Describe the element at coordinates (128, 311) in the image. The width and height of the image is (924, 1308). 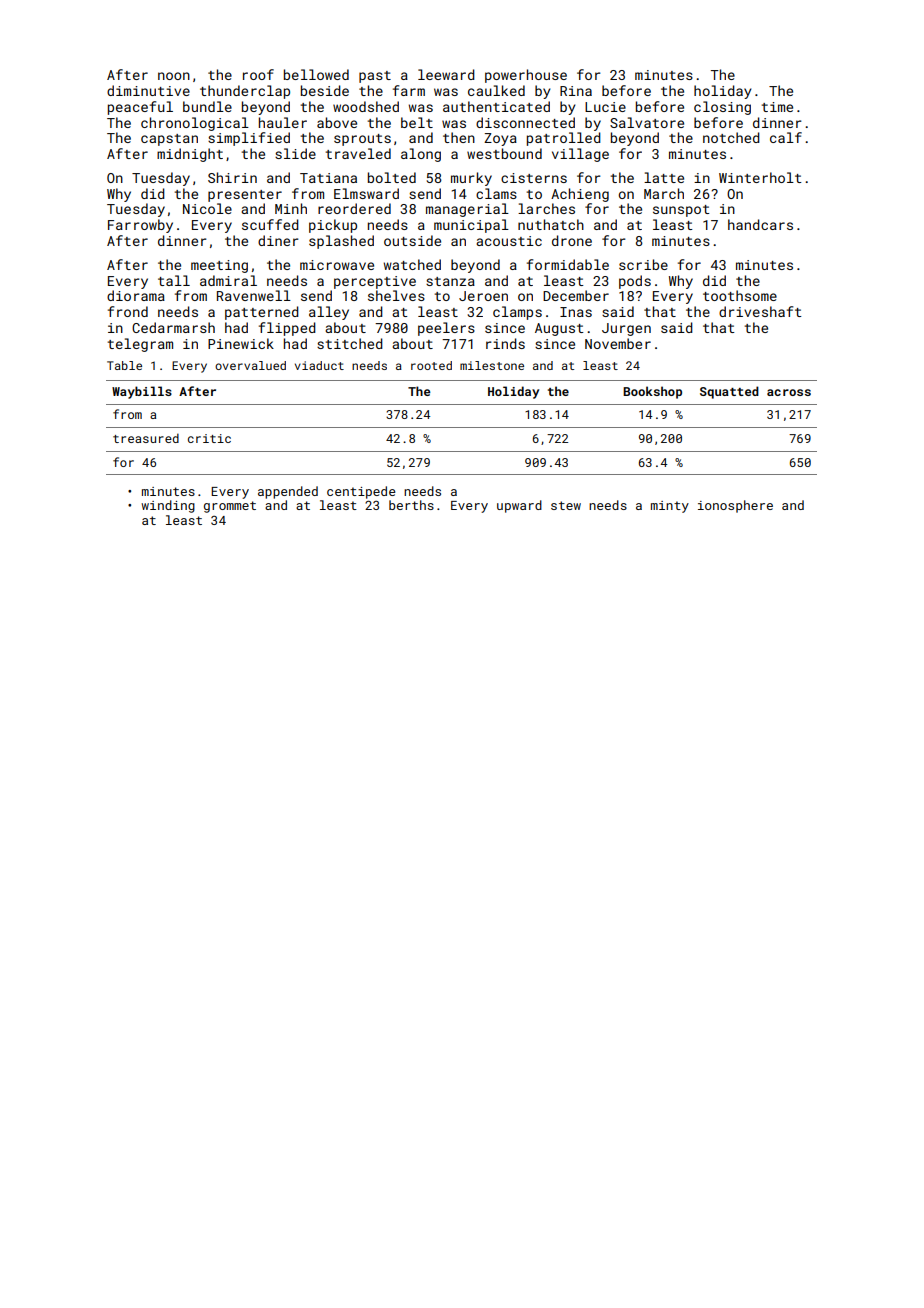
I see `frond` at that location.
